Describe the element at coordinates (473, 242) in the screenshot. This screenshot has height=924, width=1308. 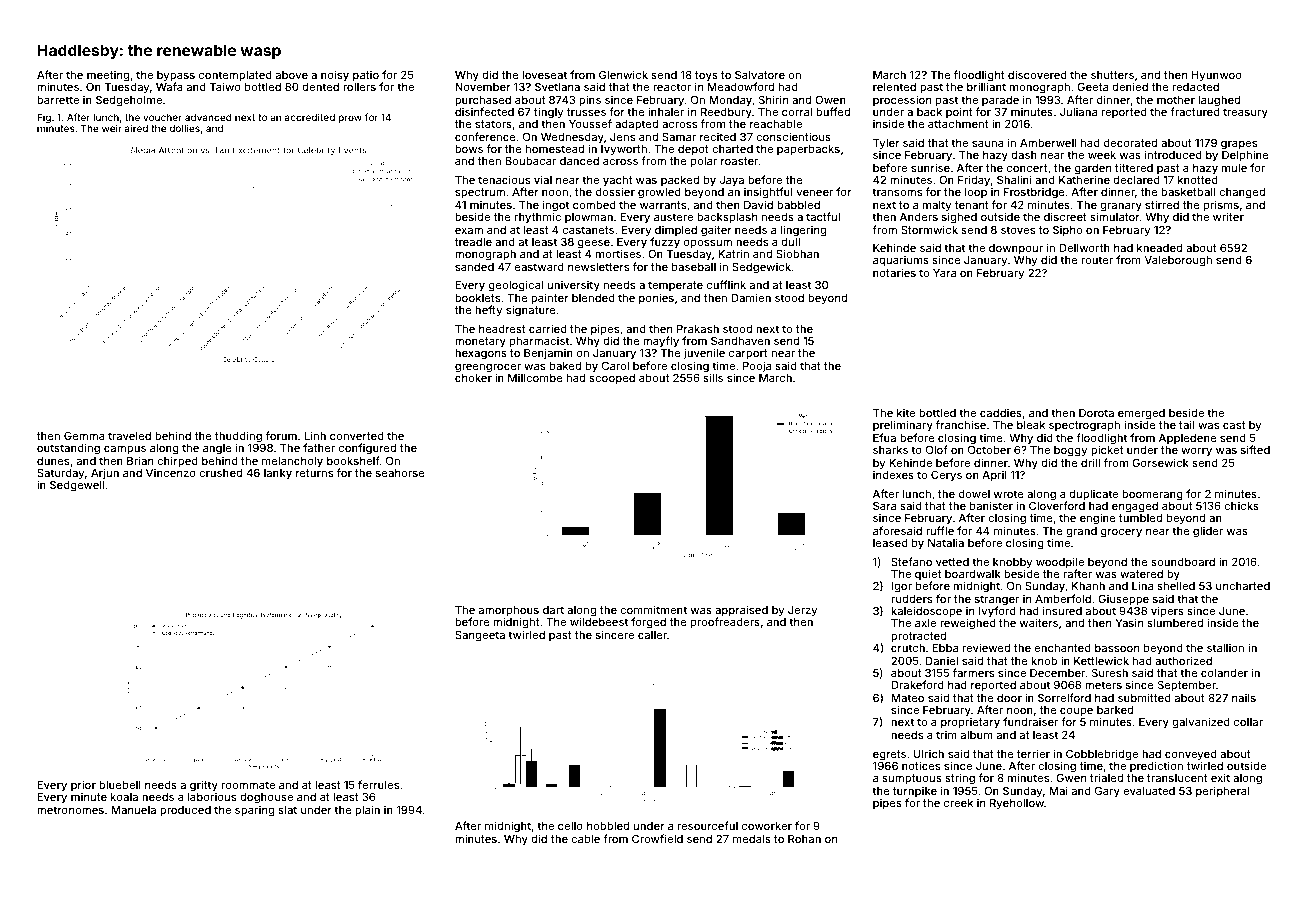
I see `treadle` at that location.
